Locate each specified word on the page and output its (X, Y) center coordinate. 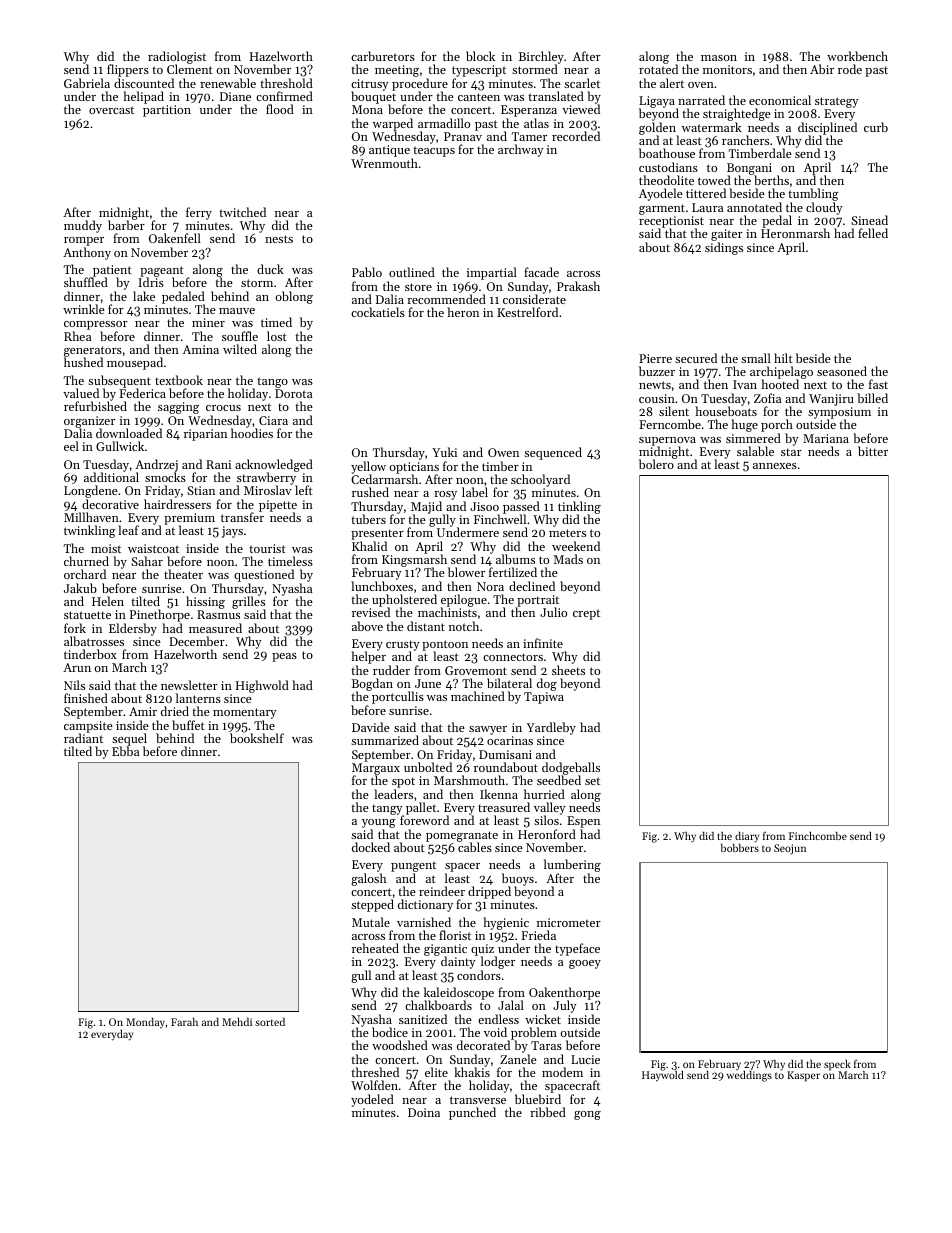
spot (403, 782)
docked (371, 847)
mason (719, 58)
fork (75, 628)
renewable (228, 83)
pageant (162, 272)
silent (674, 411)
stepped (372, 905)
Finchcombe (818, 836)
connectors (513, 657)
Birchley (541, 58)
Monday (145, 1023)
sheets (568, 670)
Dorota (293, 393)
